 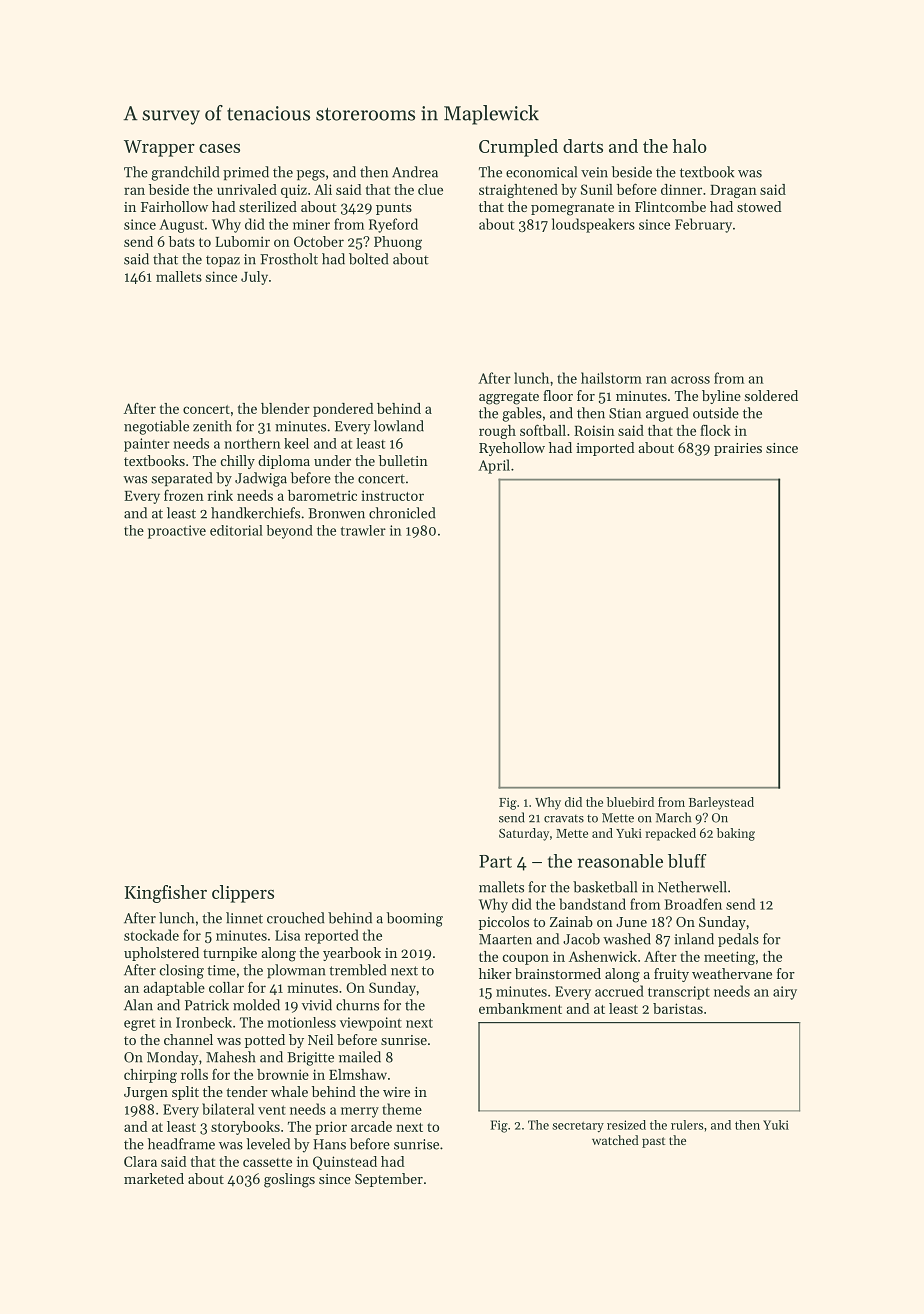 What do you see at coordinates (690, 380) in the screenshot?
I see `across` at bounding box center [690, 380].
